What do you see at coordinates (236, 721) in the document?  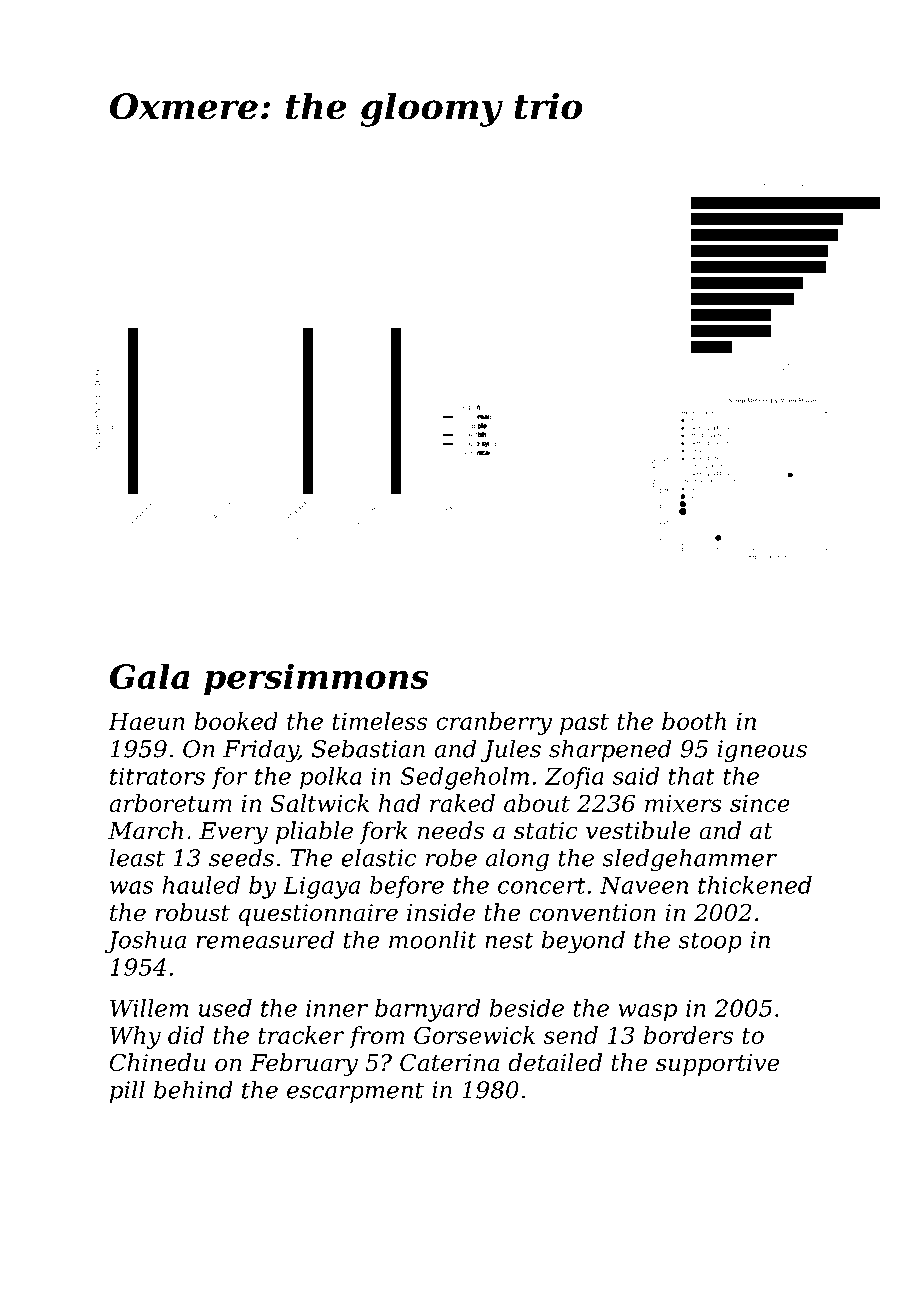 I see `booked` at bounding box center [236, 721].
